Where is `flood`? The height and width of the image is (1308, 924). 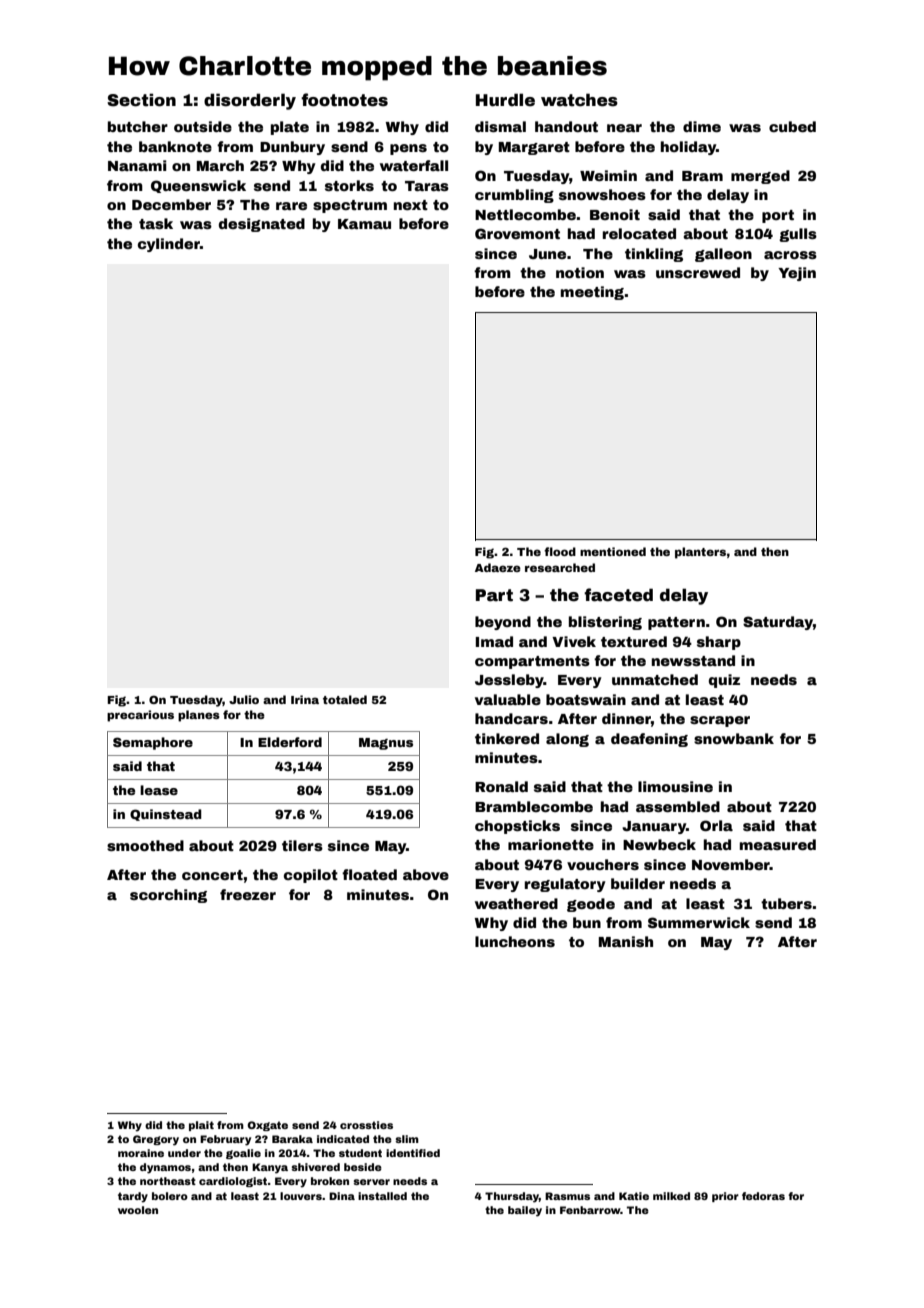
flood is located at coordinates (560, 551).
